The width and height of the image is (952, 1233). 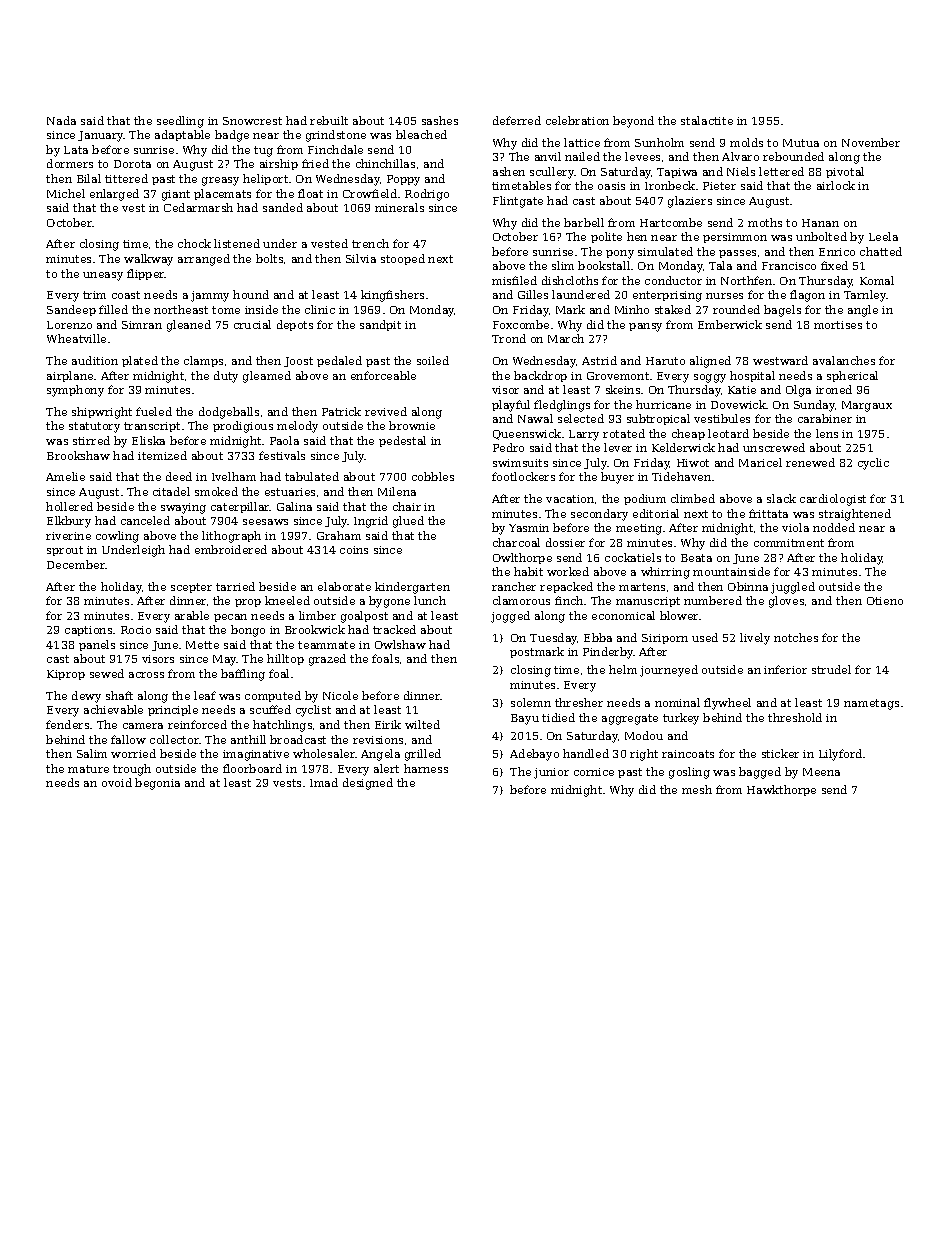 I want to click on walkway, so click(x=148, y=260).
